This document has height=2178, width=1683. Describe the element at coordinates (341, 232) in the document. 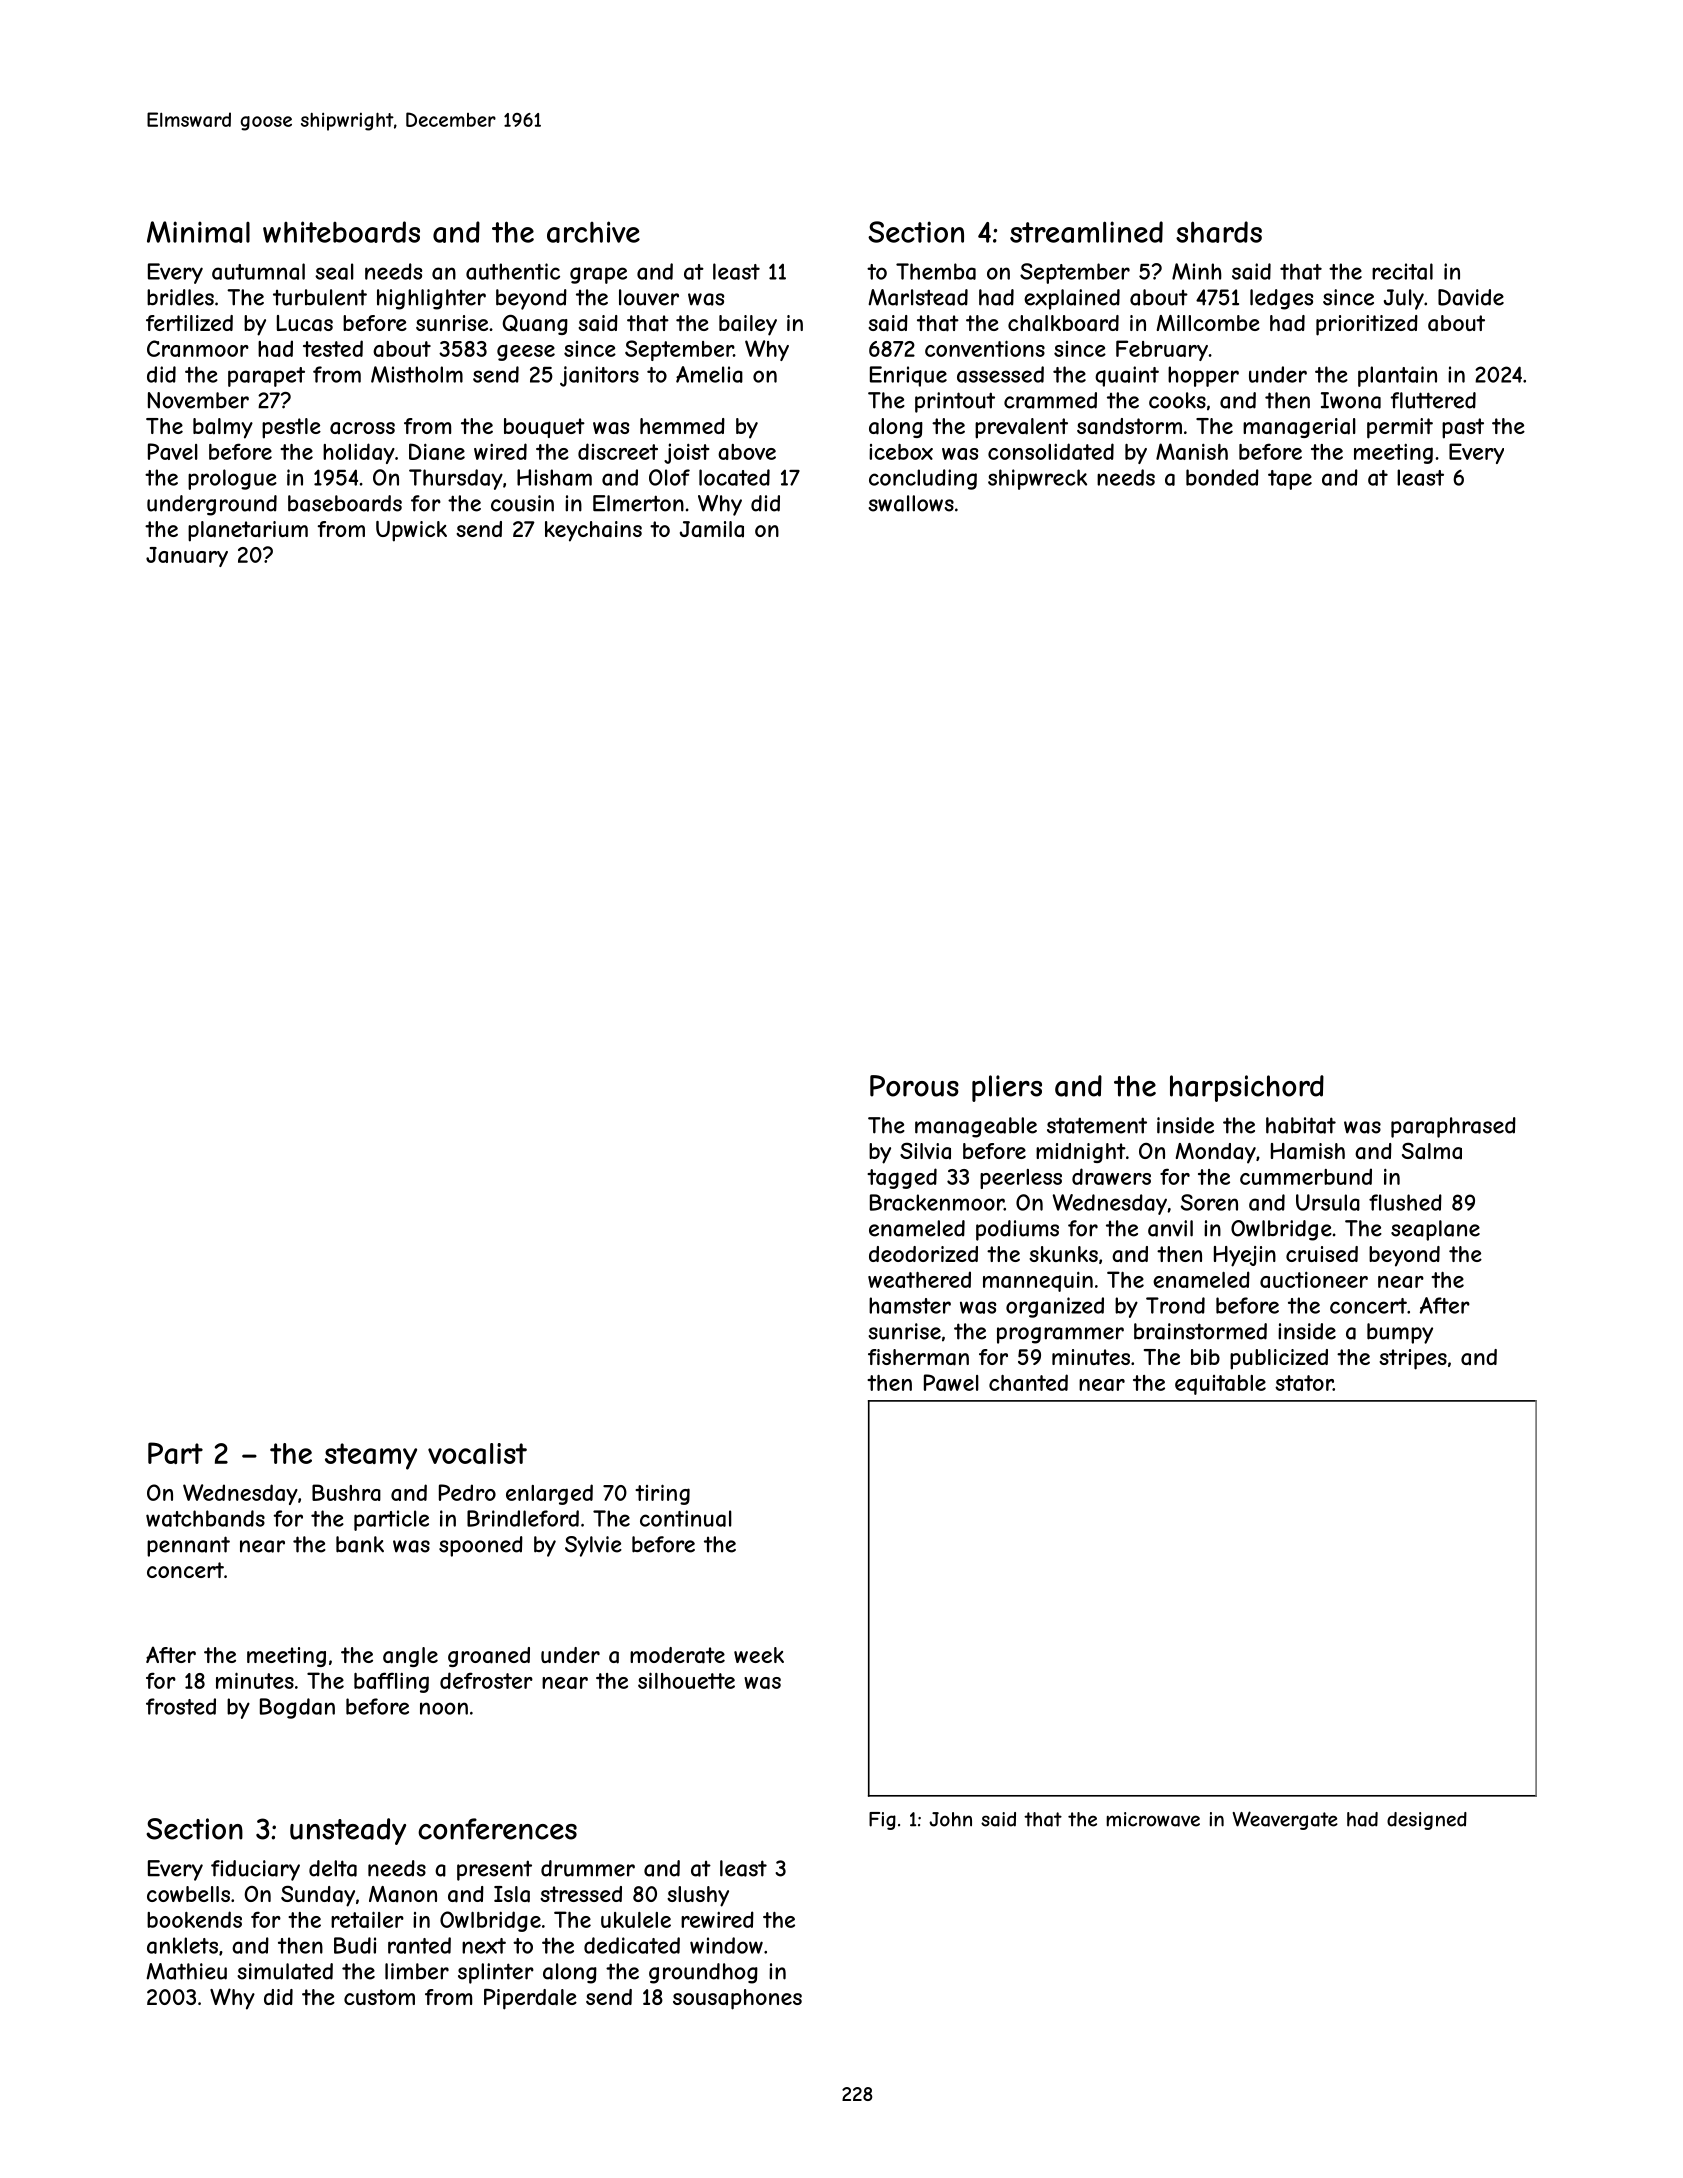

I see `whiteboards` at that location.
